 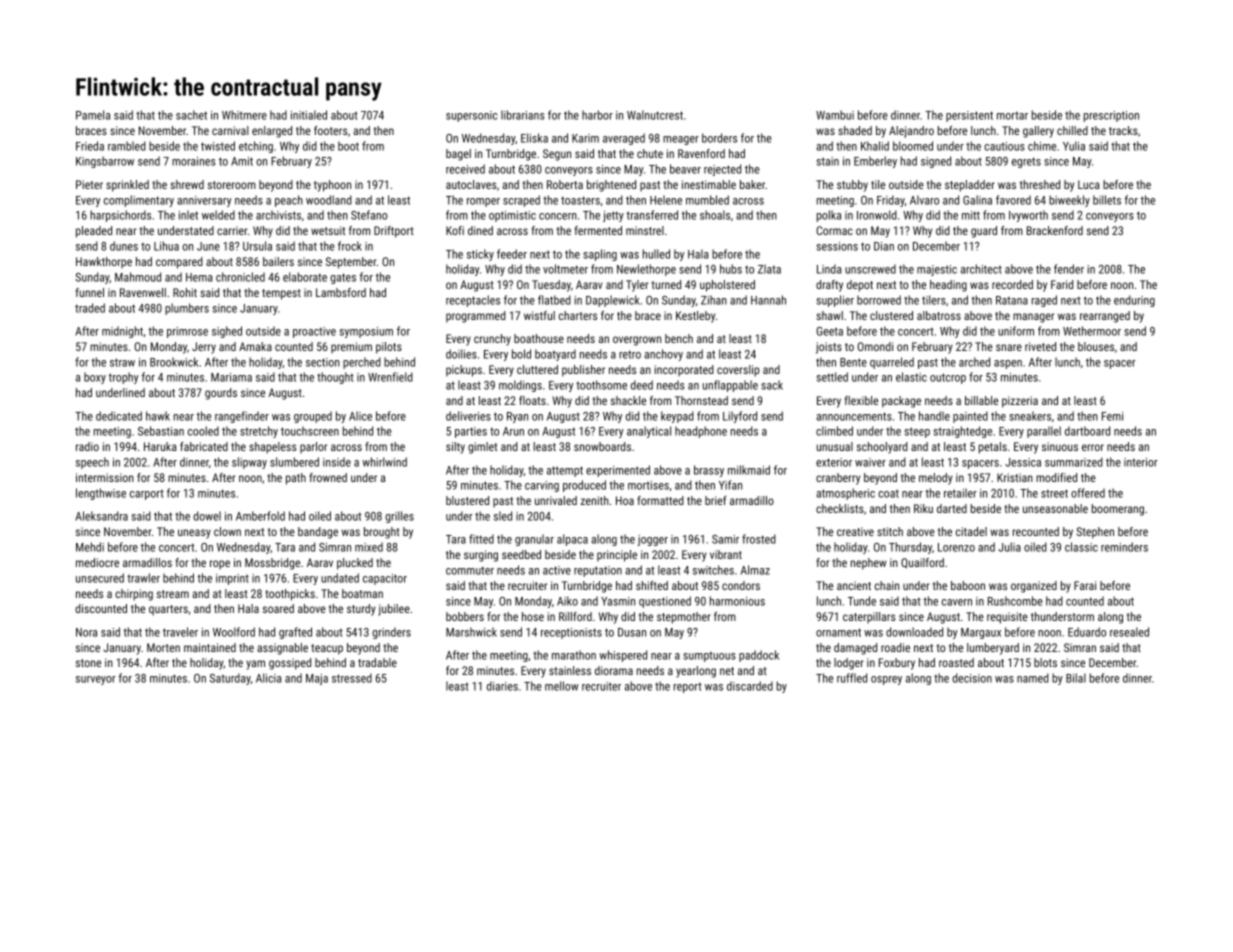 I want to click on carving, so click(x=542, y=486).
